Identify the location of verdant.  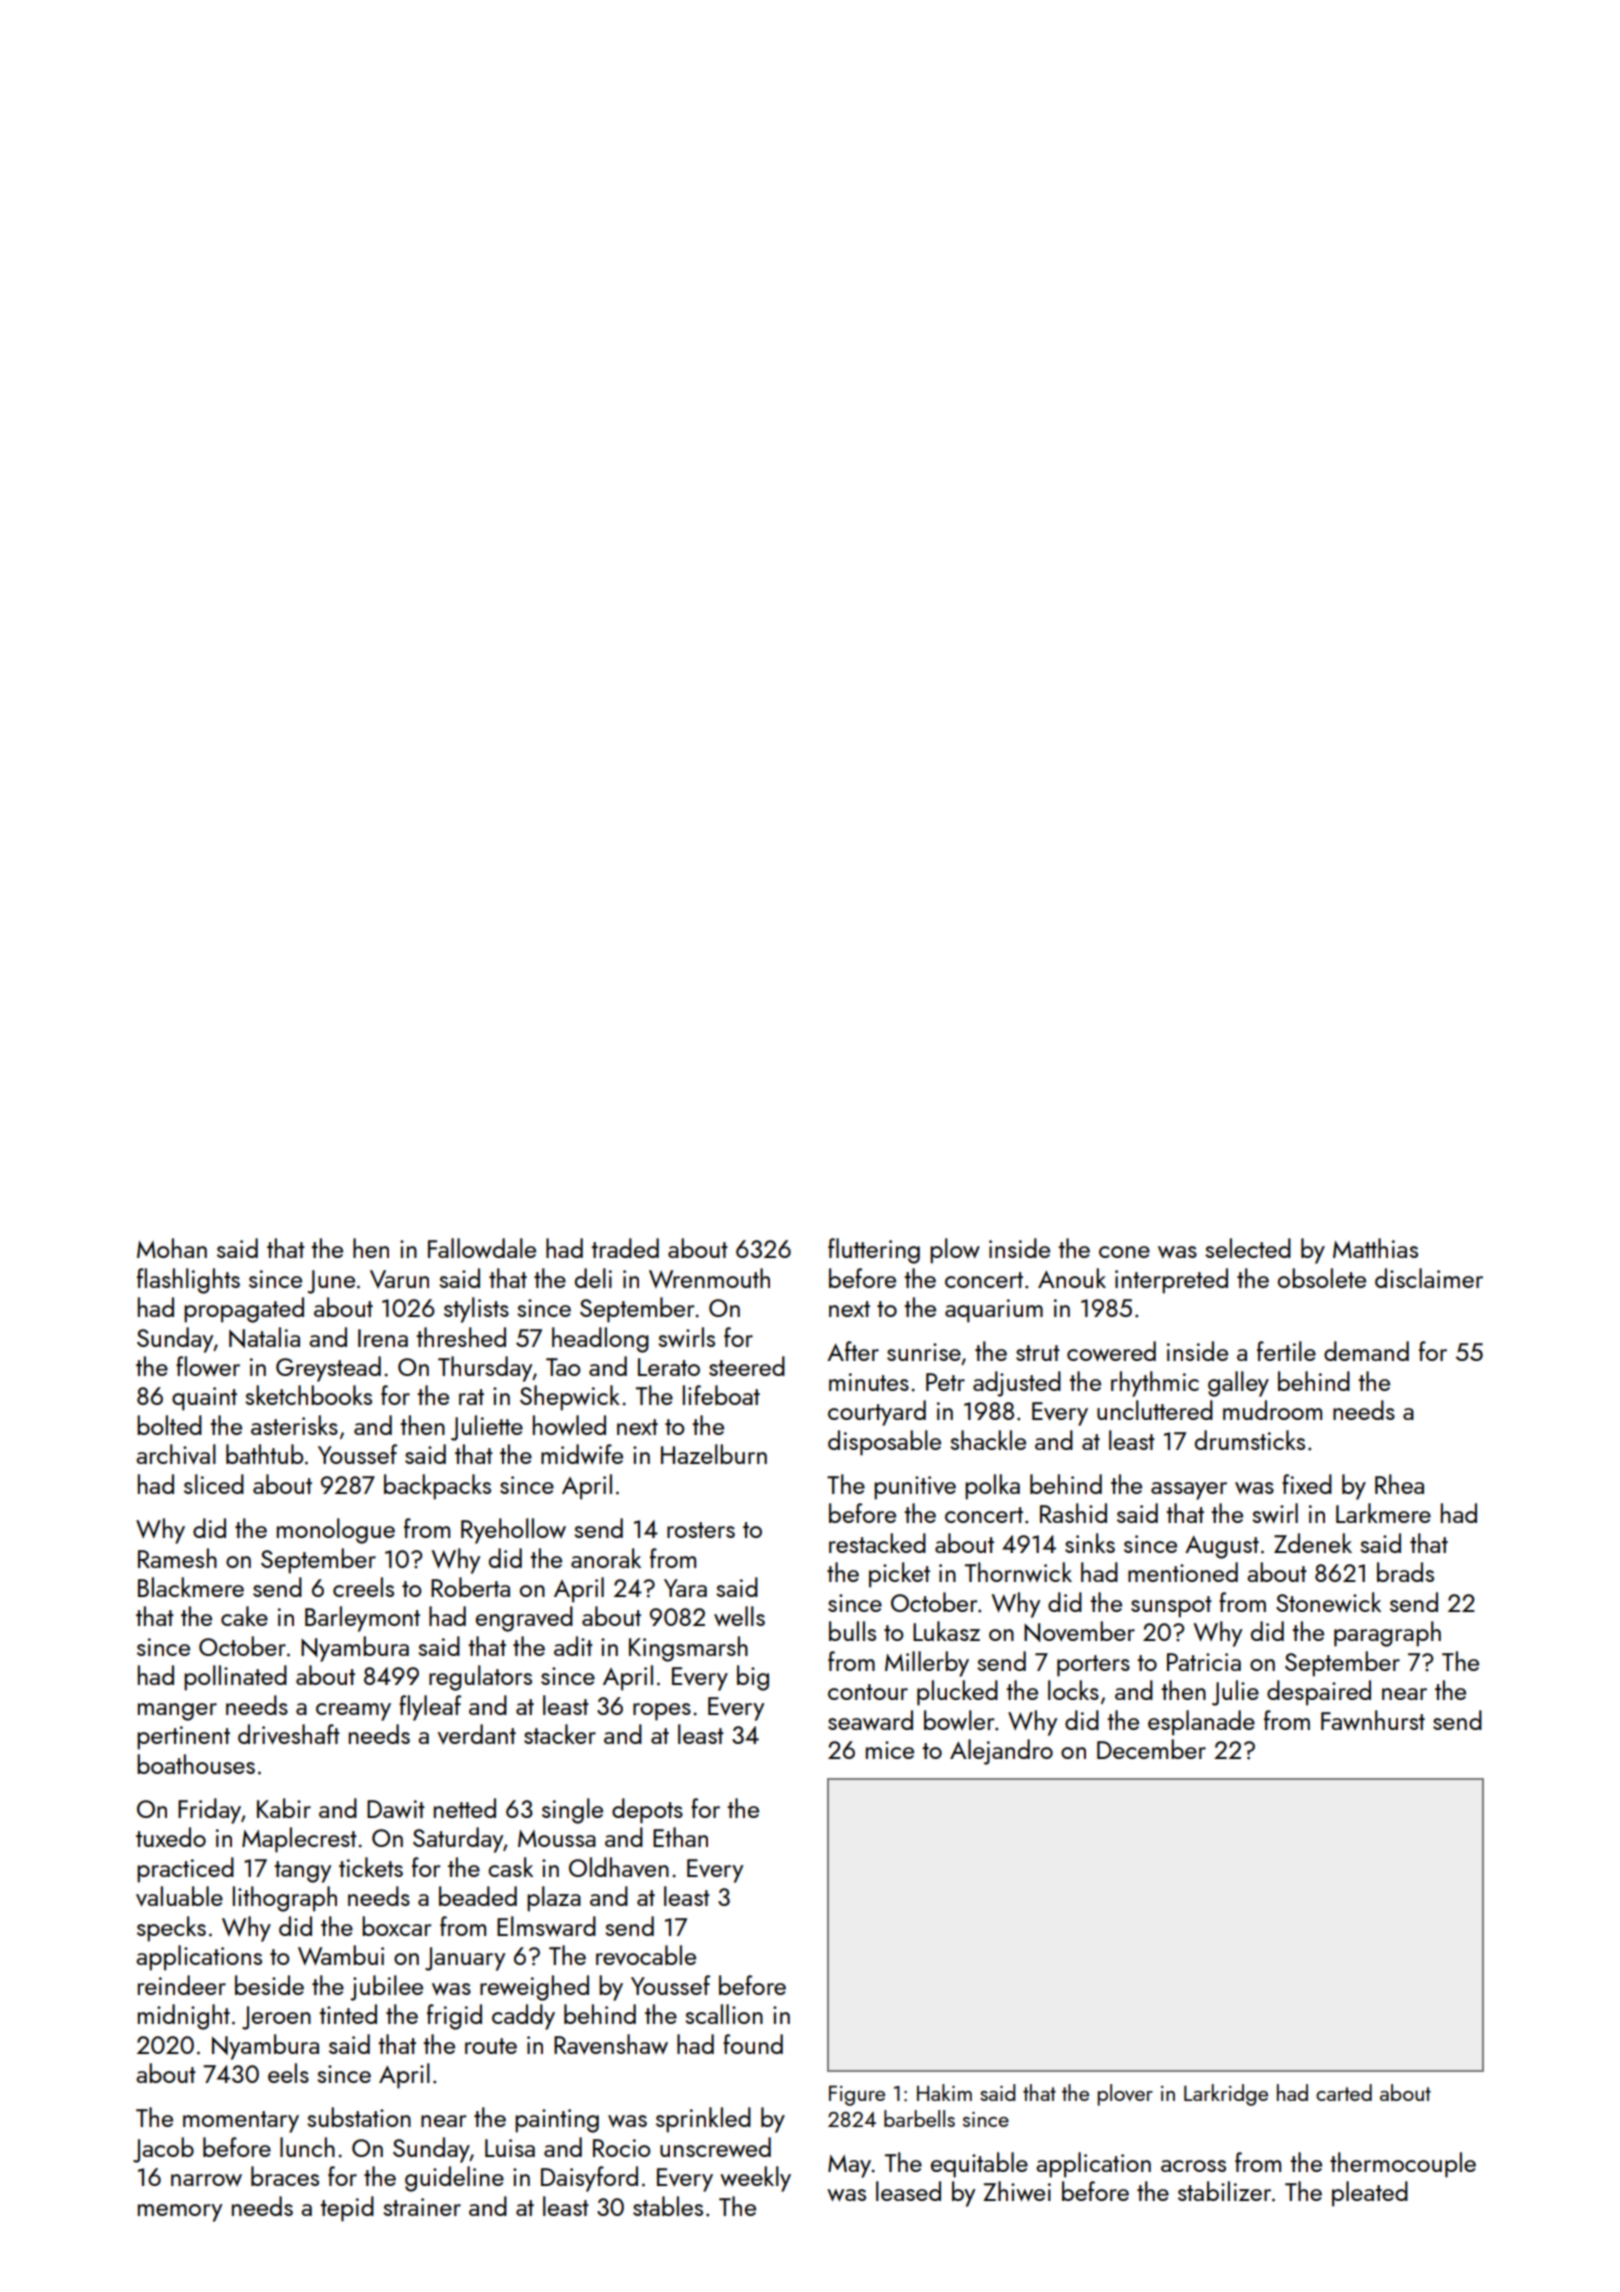
(477, 1734).
